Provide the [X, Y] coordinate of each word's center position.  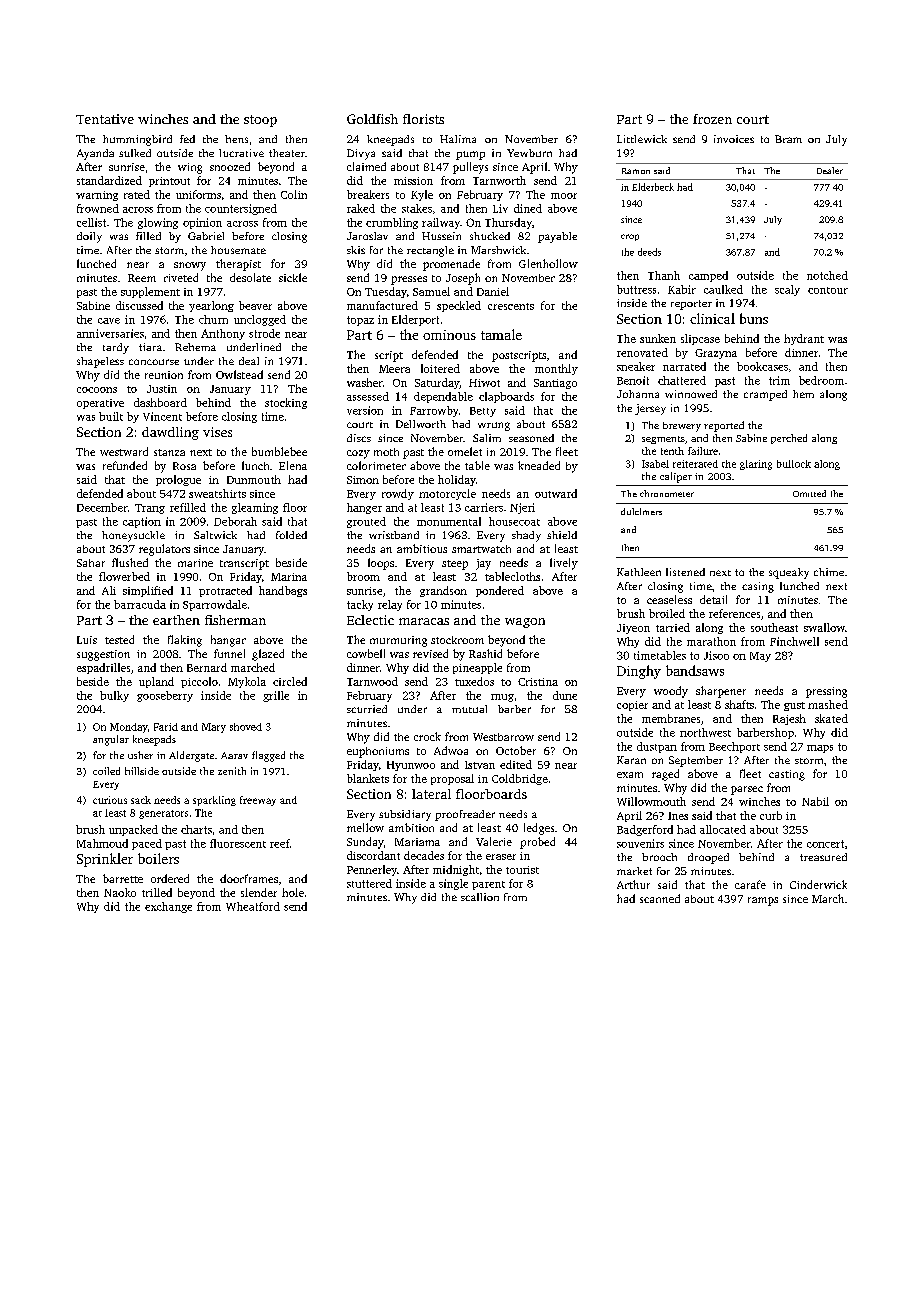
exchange [168, 907]
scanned [660, 898]
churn [213, 319]
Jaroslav [367, 236]
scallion [480, 897]
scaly [787, 290]
